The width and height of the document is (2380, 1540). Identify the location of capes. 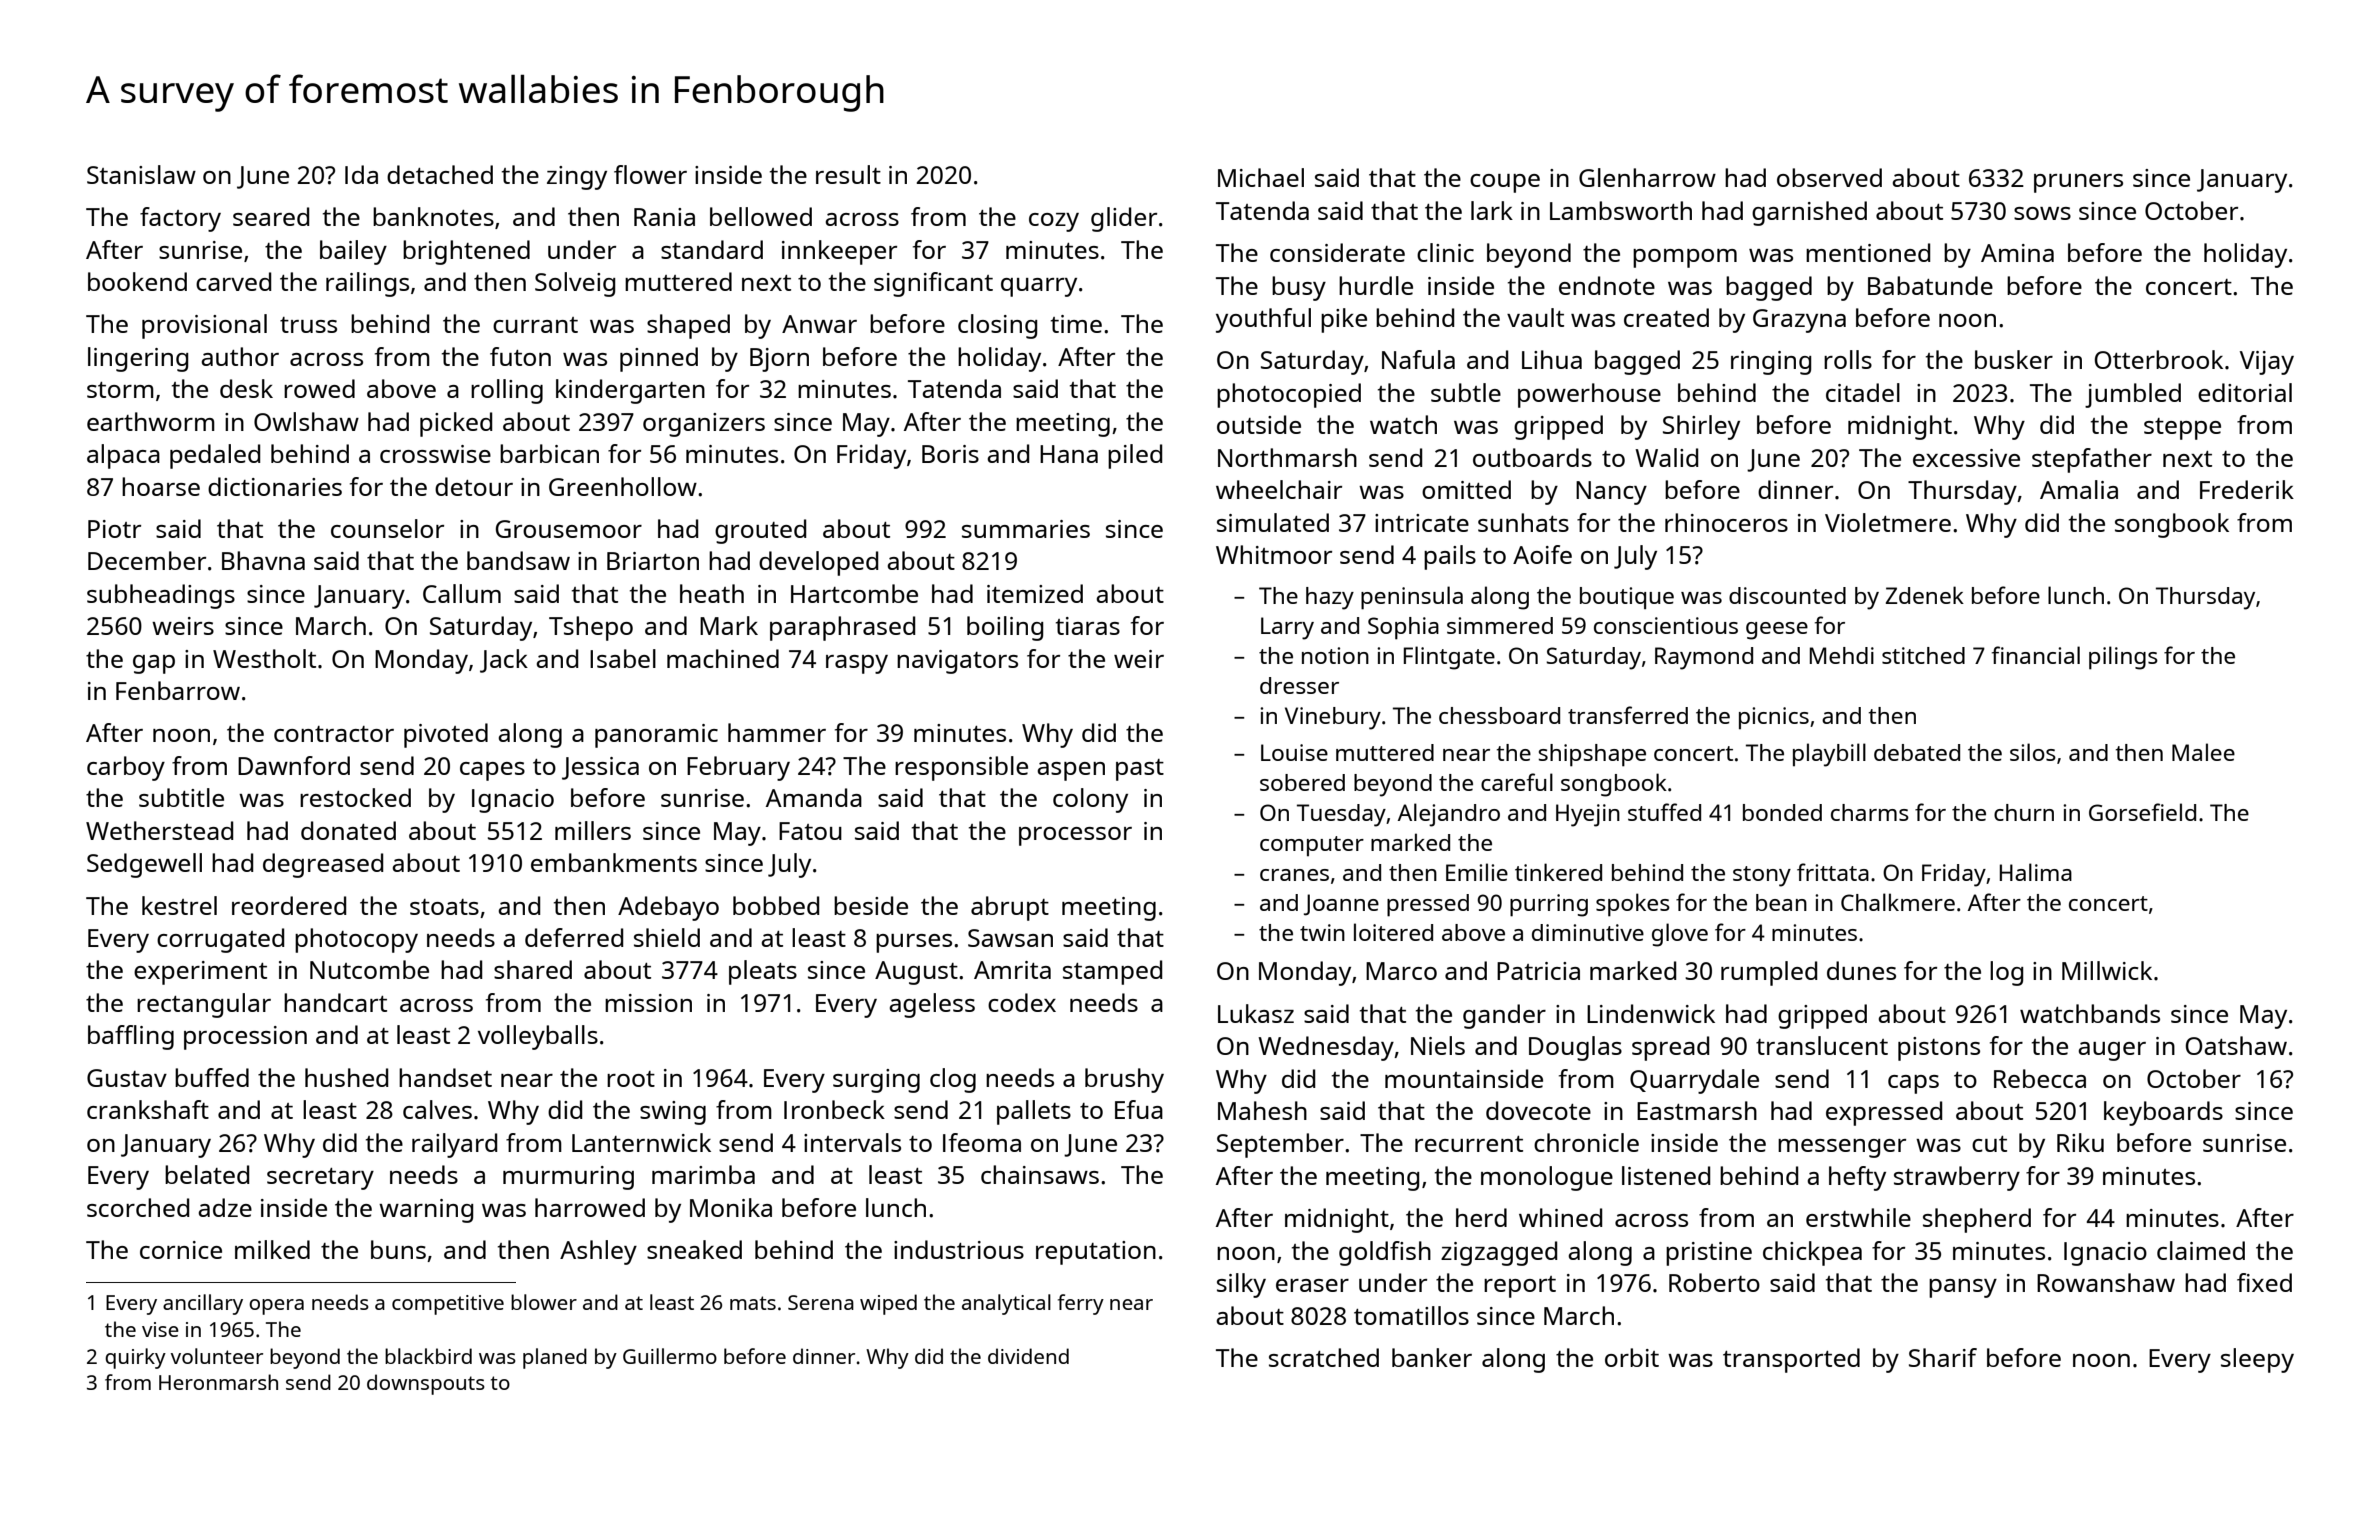
(492, 771).
